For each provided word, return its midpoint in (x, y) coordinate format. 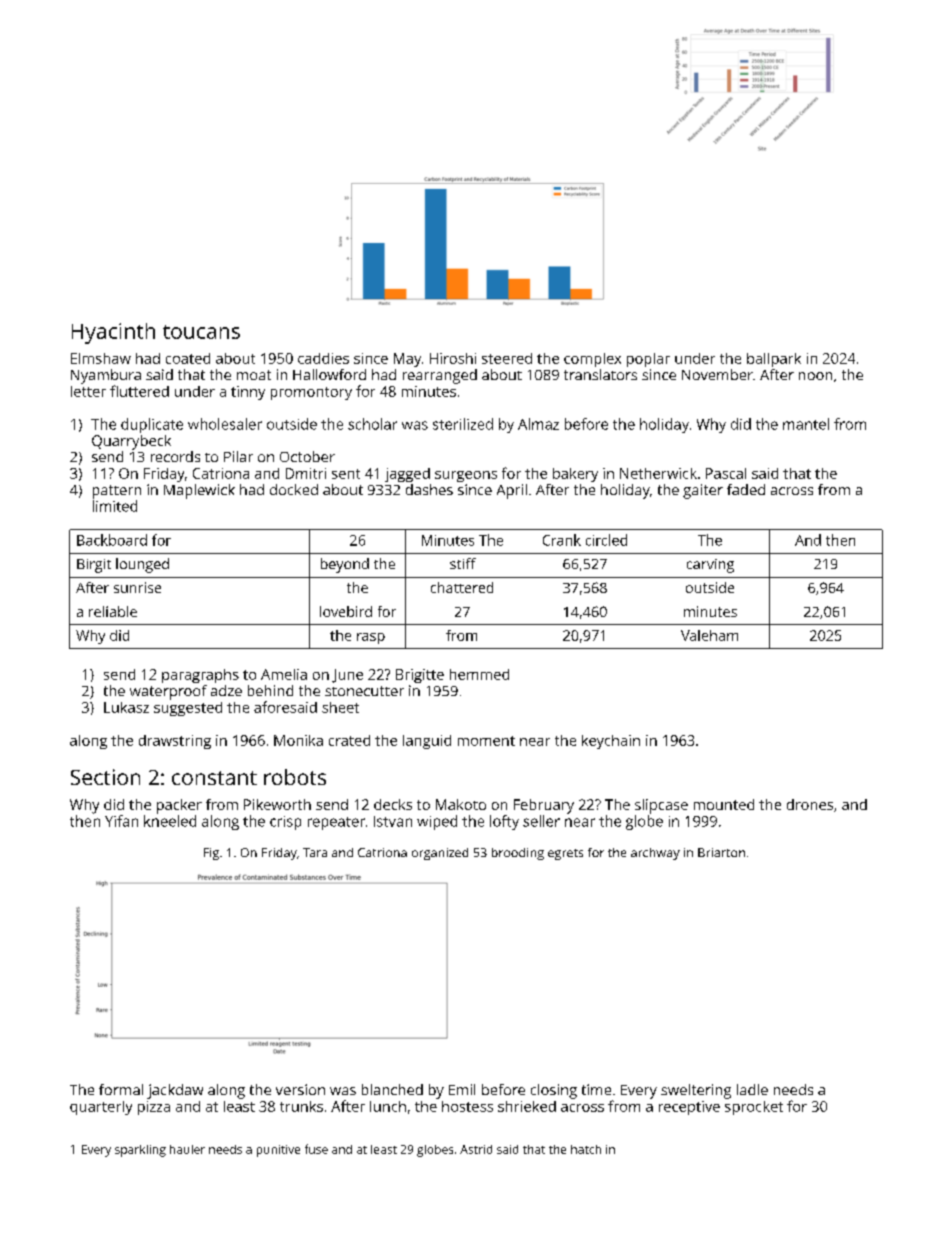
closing (554, 1091)
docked (294, 489)
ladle (752, 1089)
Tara (315, 852)
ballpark (774, 360)
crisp (285, 823)
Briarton (721, 852)
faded (746, 489)
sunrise (137, 587)
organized (440, 854)
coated (188, 358)
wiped (437, 822)
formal (121, 1089)
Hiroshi (453, 358)
